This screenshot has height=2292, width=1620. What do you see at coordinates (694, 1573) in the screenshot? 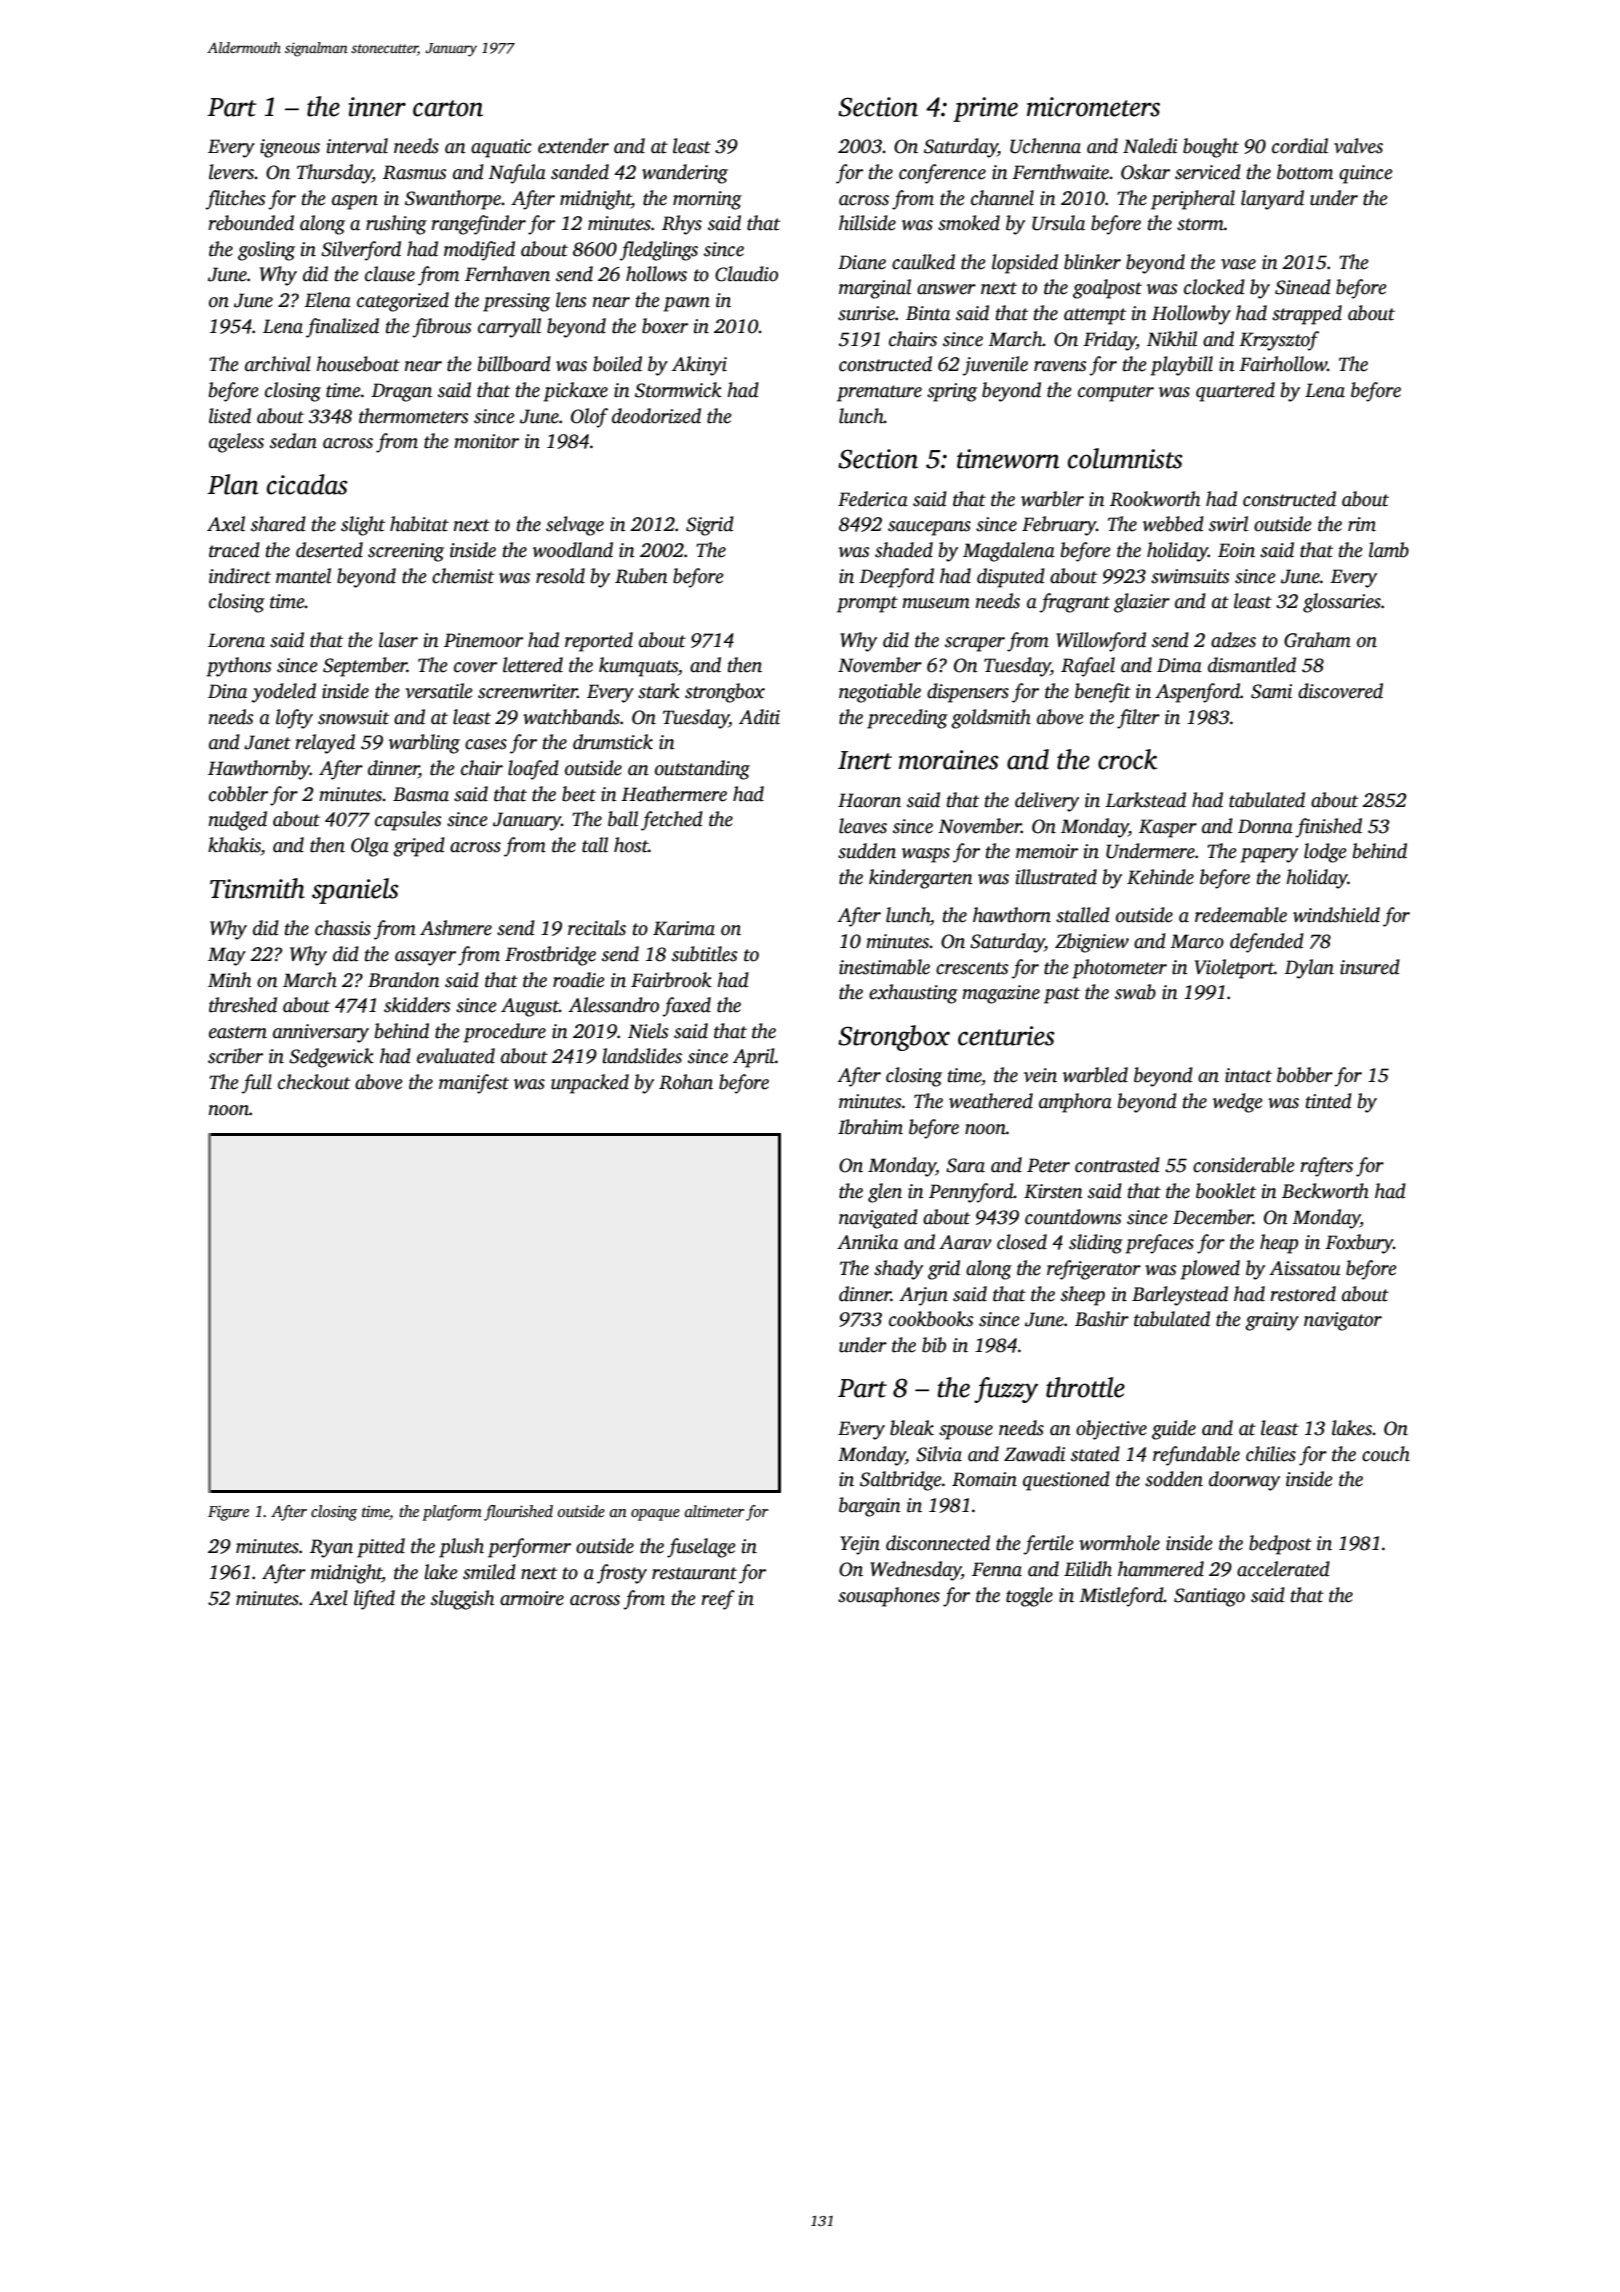
I see `restaurant` at bounding box center [694, 1573].
